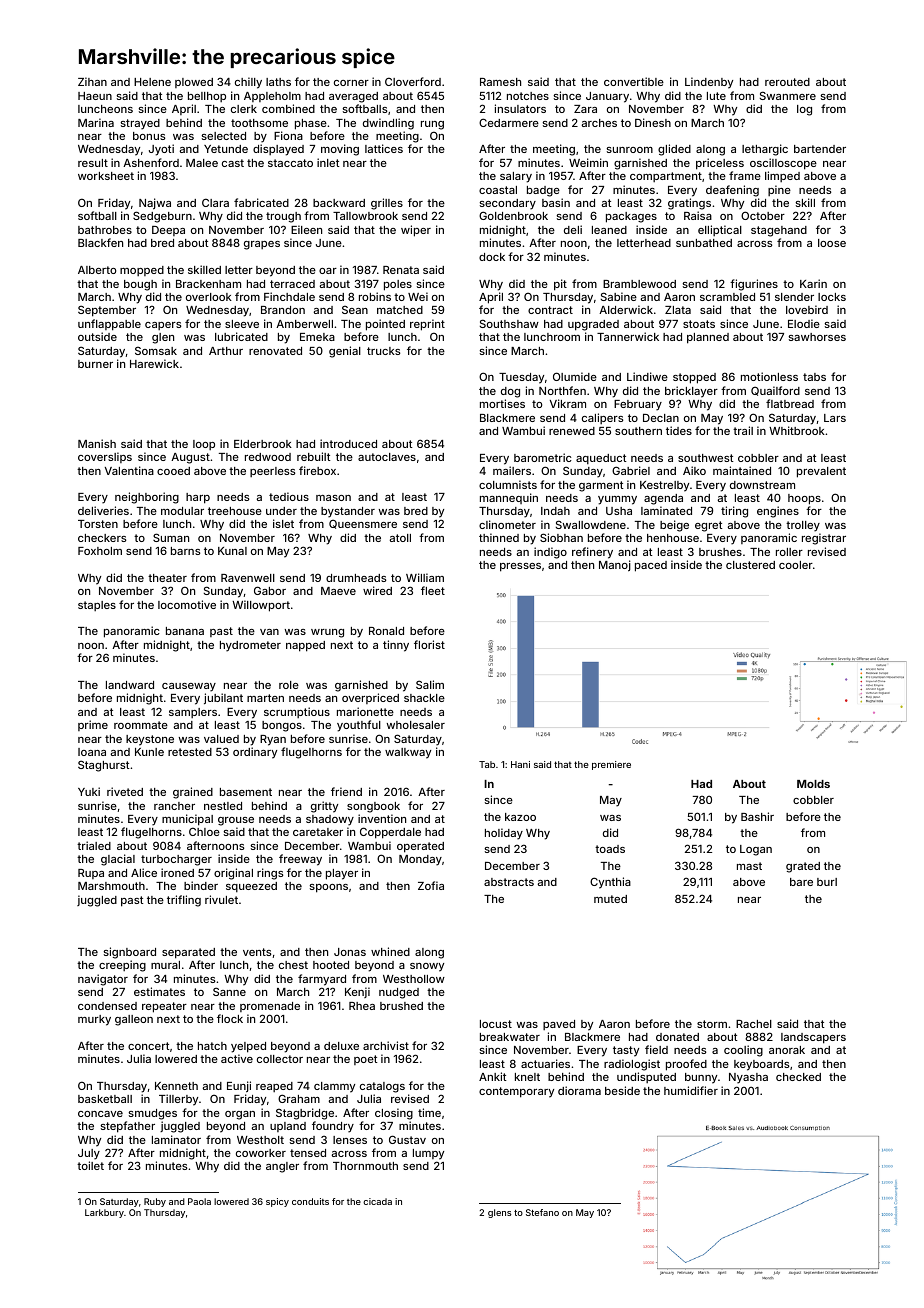 This document has height=1308, width=924. What do you see at coordinates (97, 606) in the document?
I see `staples` at bounding box center [97, 606].
